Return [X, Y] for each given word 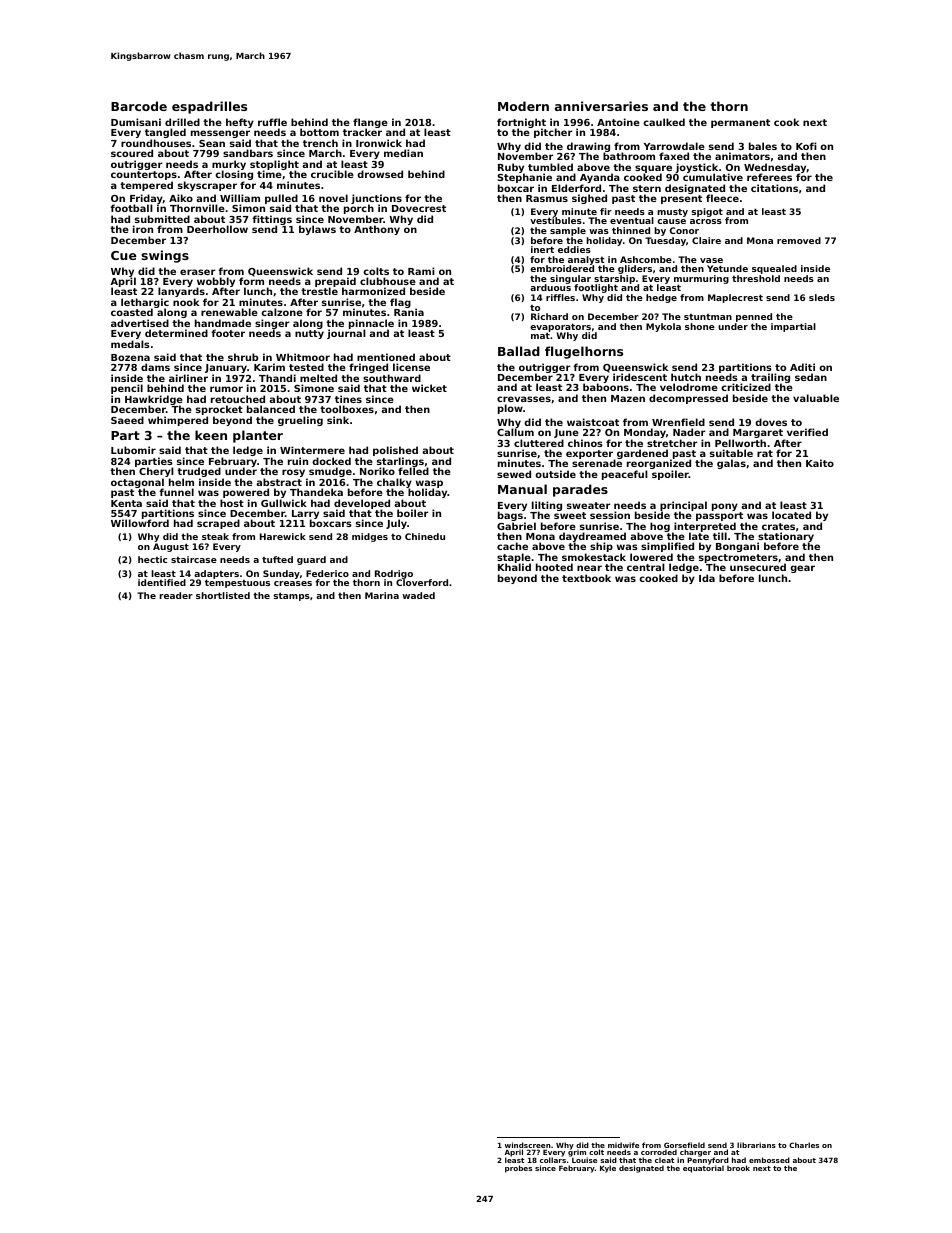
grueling [300, 421]
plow [510, 409]
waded [418, 595]
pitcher [553, 133]
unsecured [758, 567]
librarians [756, 1145]
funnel [176, 492]
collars [553, 1160]
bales [763, 146]
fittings [272, 220]
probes [518, 1169]
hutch [686, 377]
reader [176, 595]
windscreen [528, 1145]
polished [395, 451]
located [791, 515]
